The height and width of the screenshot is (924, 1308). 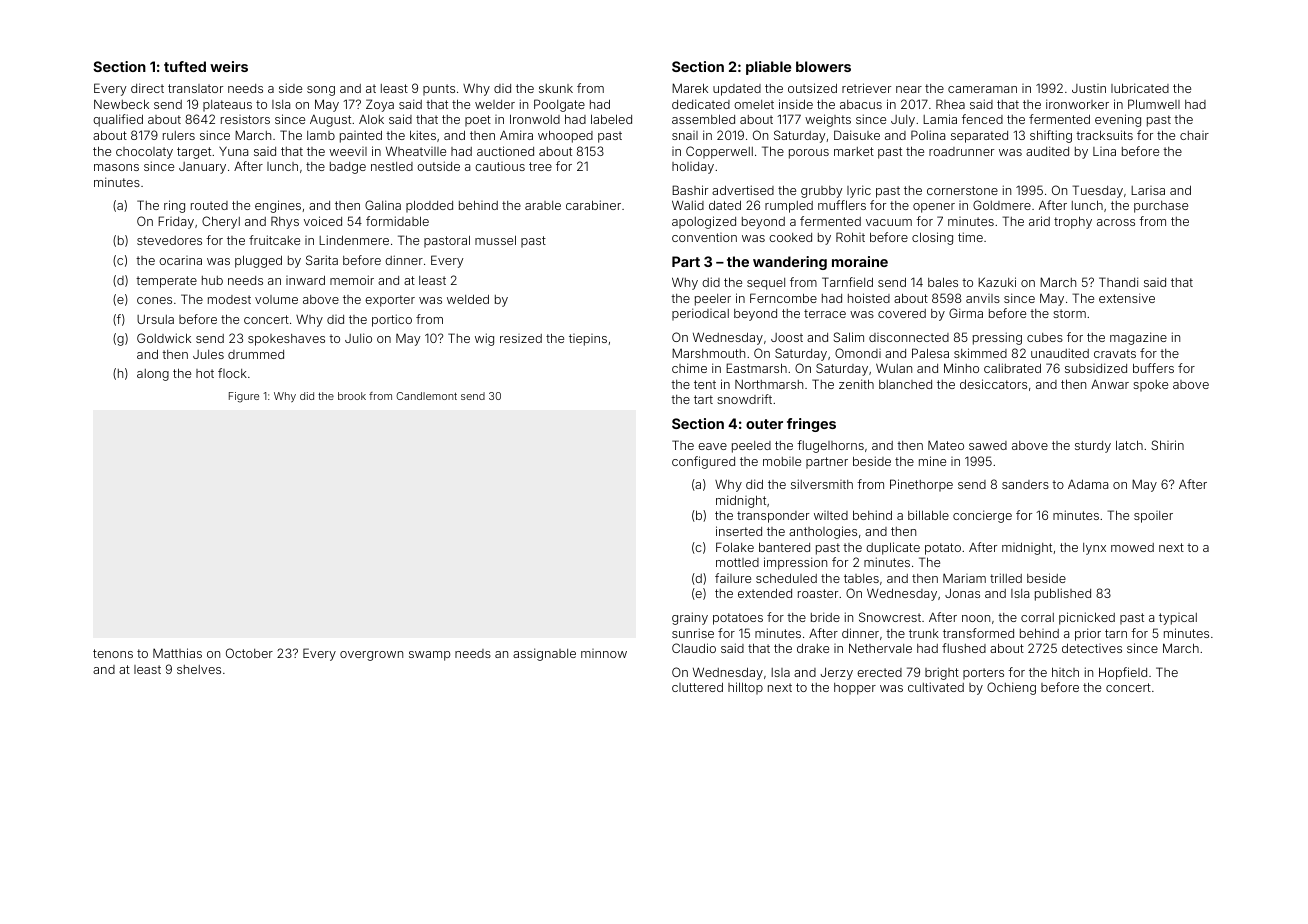 What do you see at coordinates (1089, 88) in the screenshot?
I see `Justin` at bounding box center [1089, 88].
